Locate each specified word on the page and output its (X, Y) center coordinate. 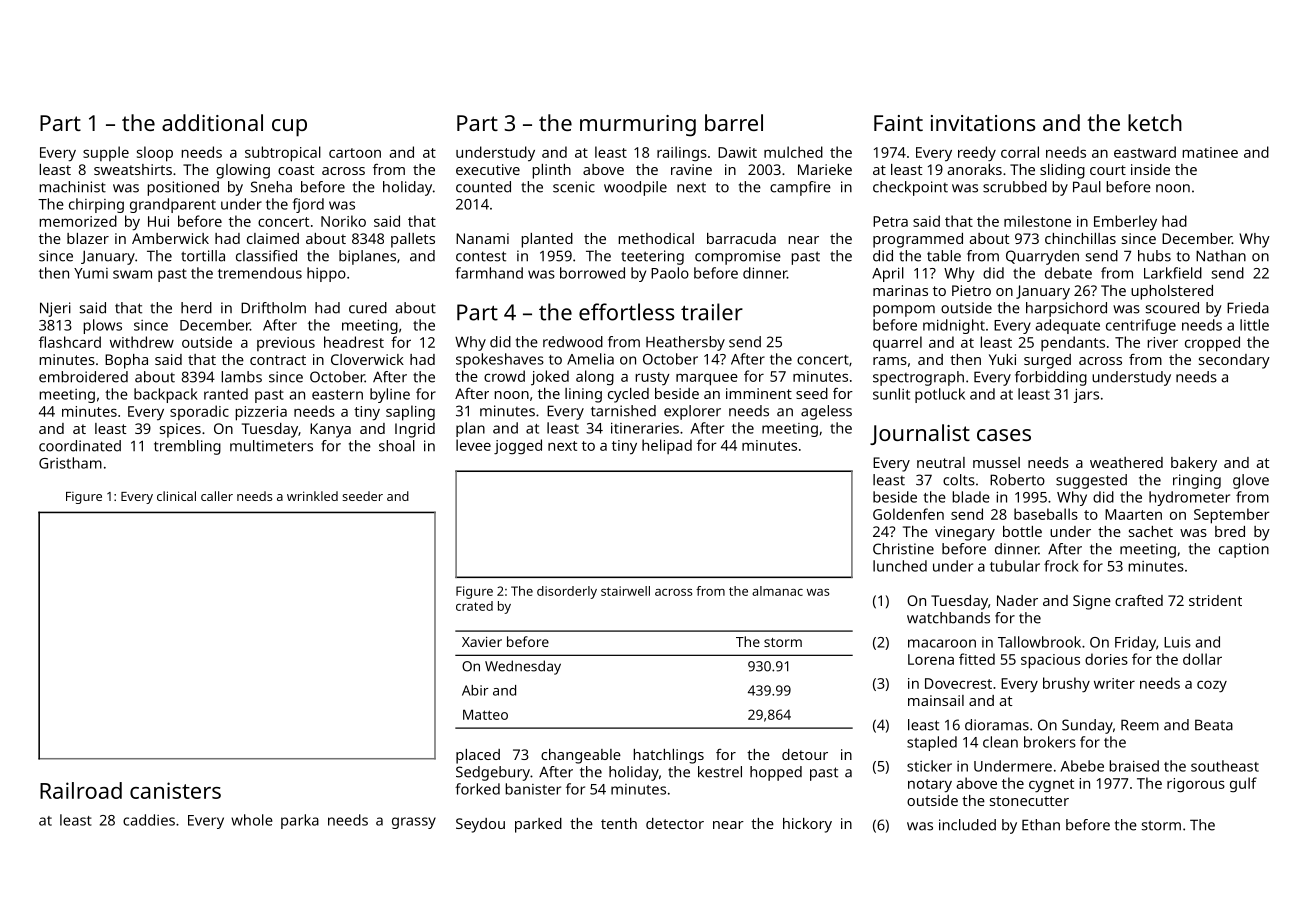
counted (483, 187)
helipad (667, 446)
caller (217, 496)
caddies (149, 820)
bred (1230, 531)
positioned (183, 188)
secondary (1234, 361)
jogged (518, 447)
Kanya (330, 430)
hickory (807, 825)
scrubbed (1015, 187)
